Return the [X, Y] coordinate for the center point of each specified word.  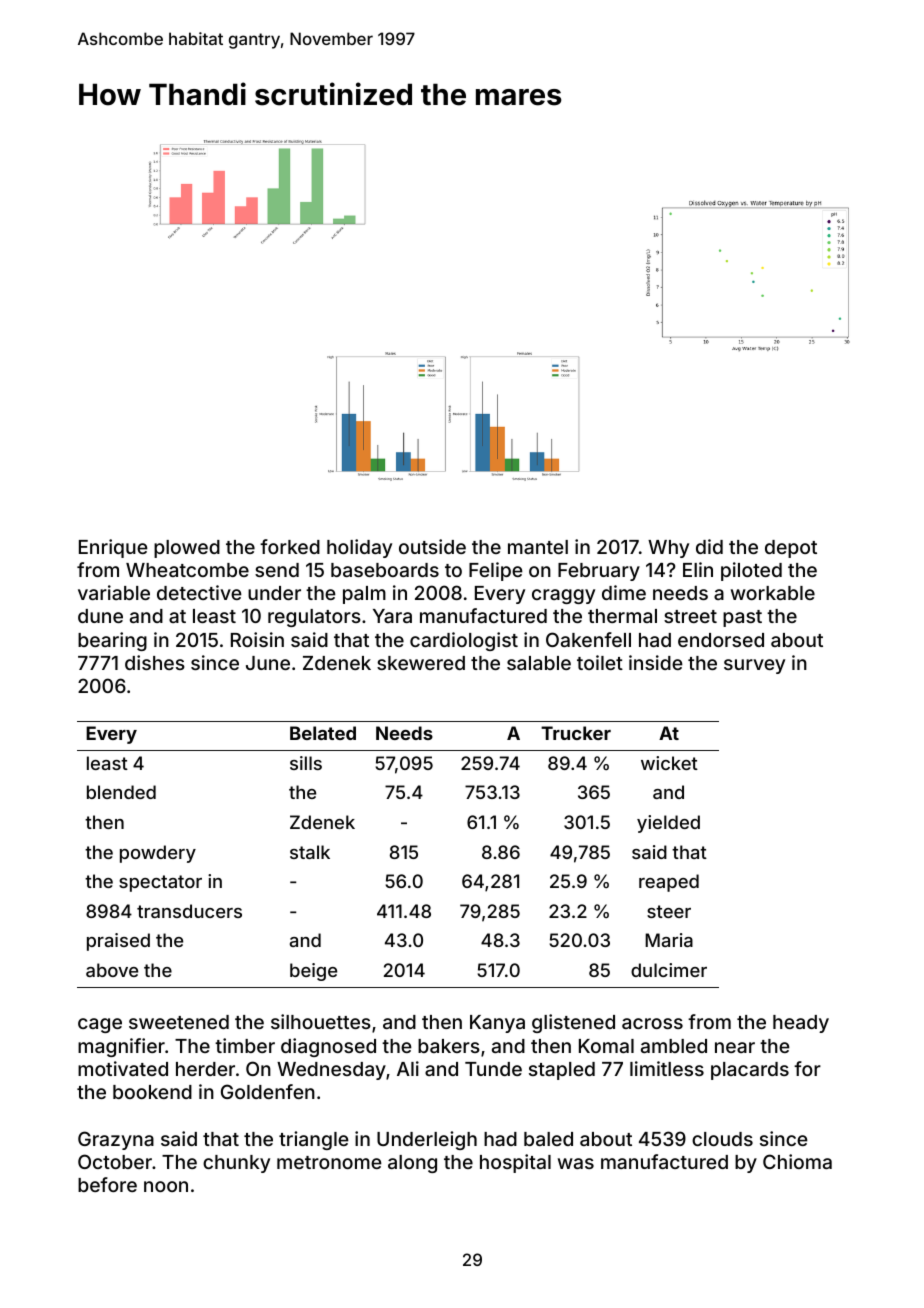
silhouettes [321, 1021]
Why [668, 549]
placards [750, 1071]
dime [624, 592]
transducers [189, 911]
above [112, 970]
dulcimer [669, 970]
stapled [562, 1071]
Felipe [496, 571]
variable [114, 592]
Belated [323, 733]
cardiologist [464, 641]
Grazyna [116, 1140]
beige [313, 972]
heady [801, 1024]
